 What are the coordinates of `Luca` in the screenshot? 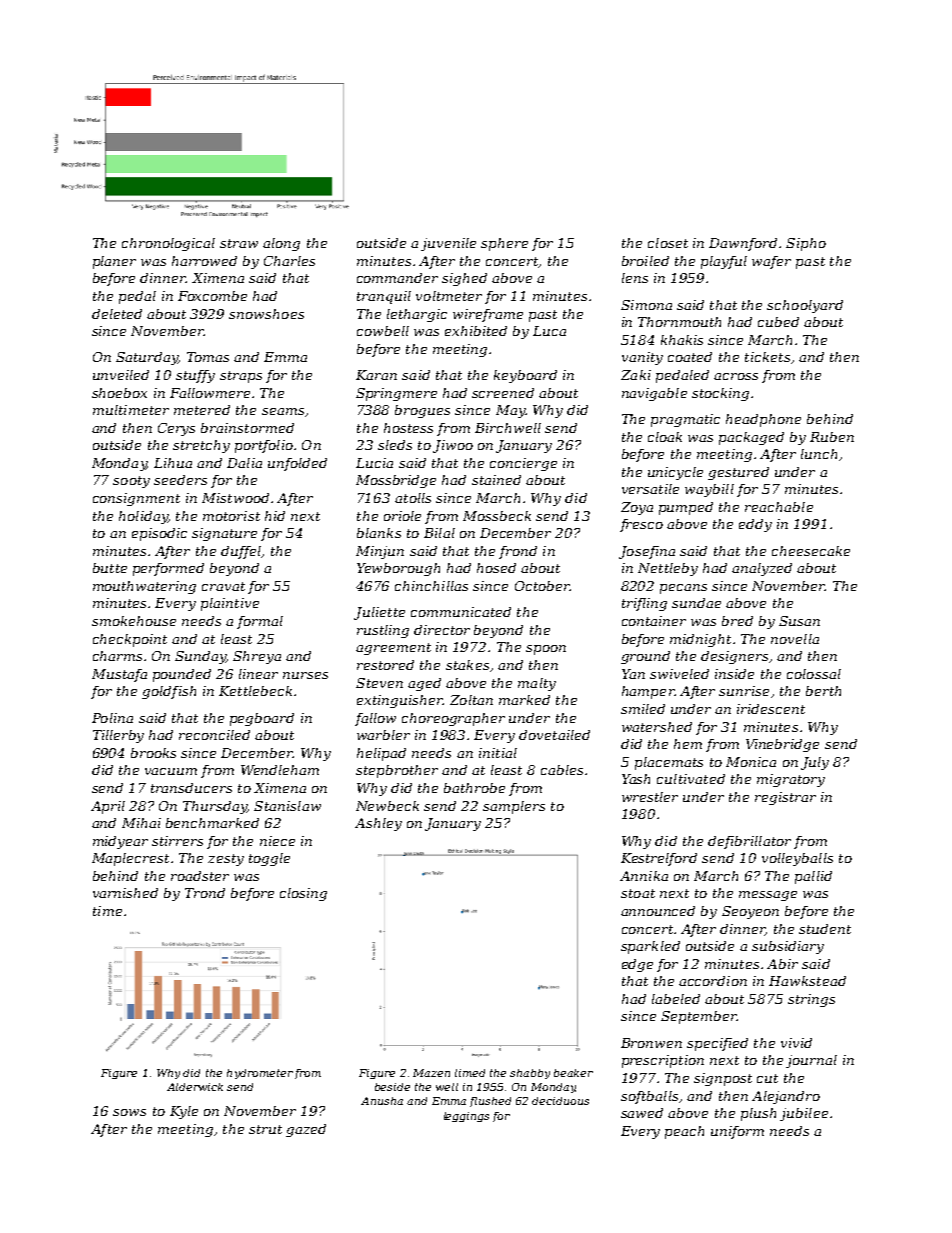 It's located at (549, 331).
